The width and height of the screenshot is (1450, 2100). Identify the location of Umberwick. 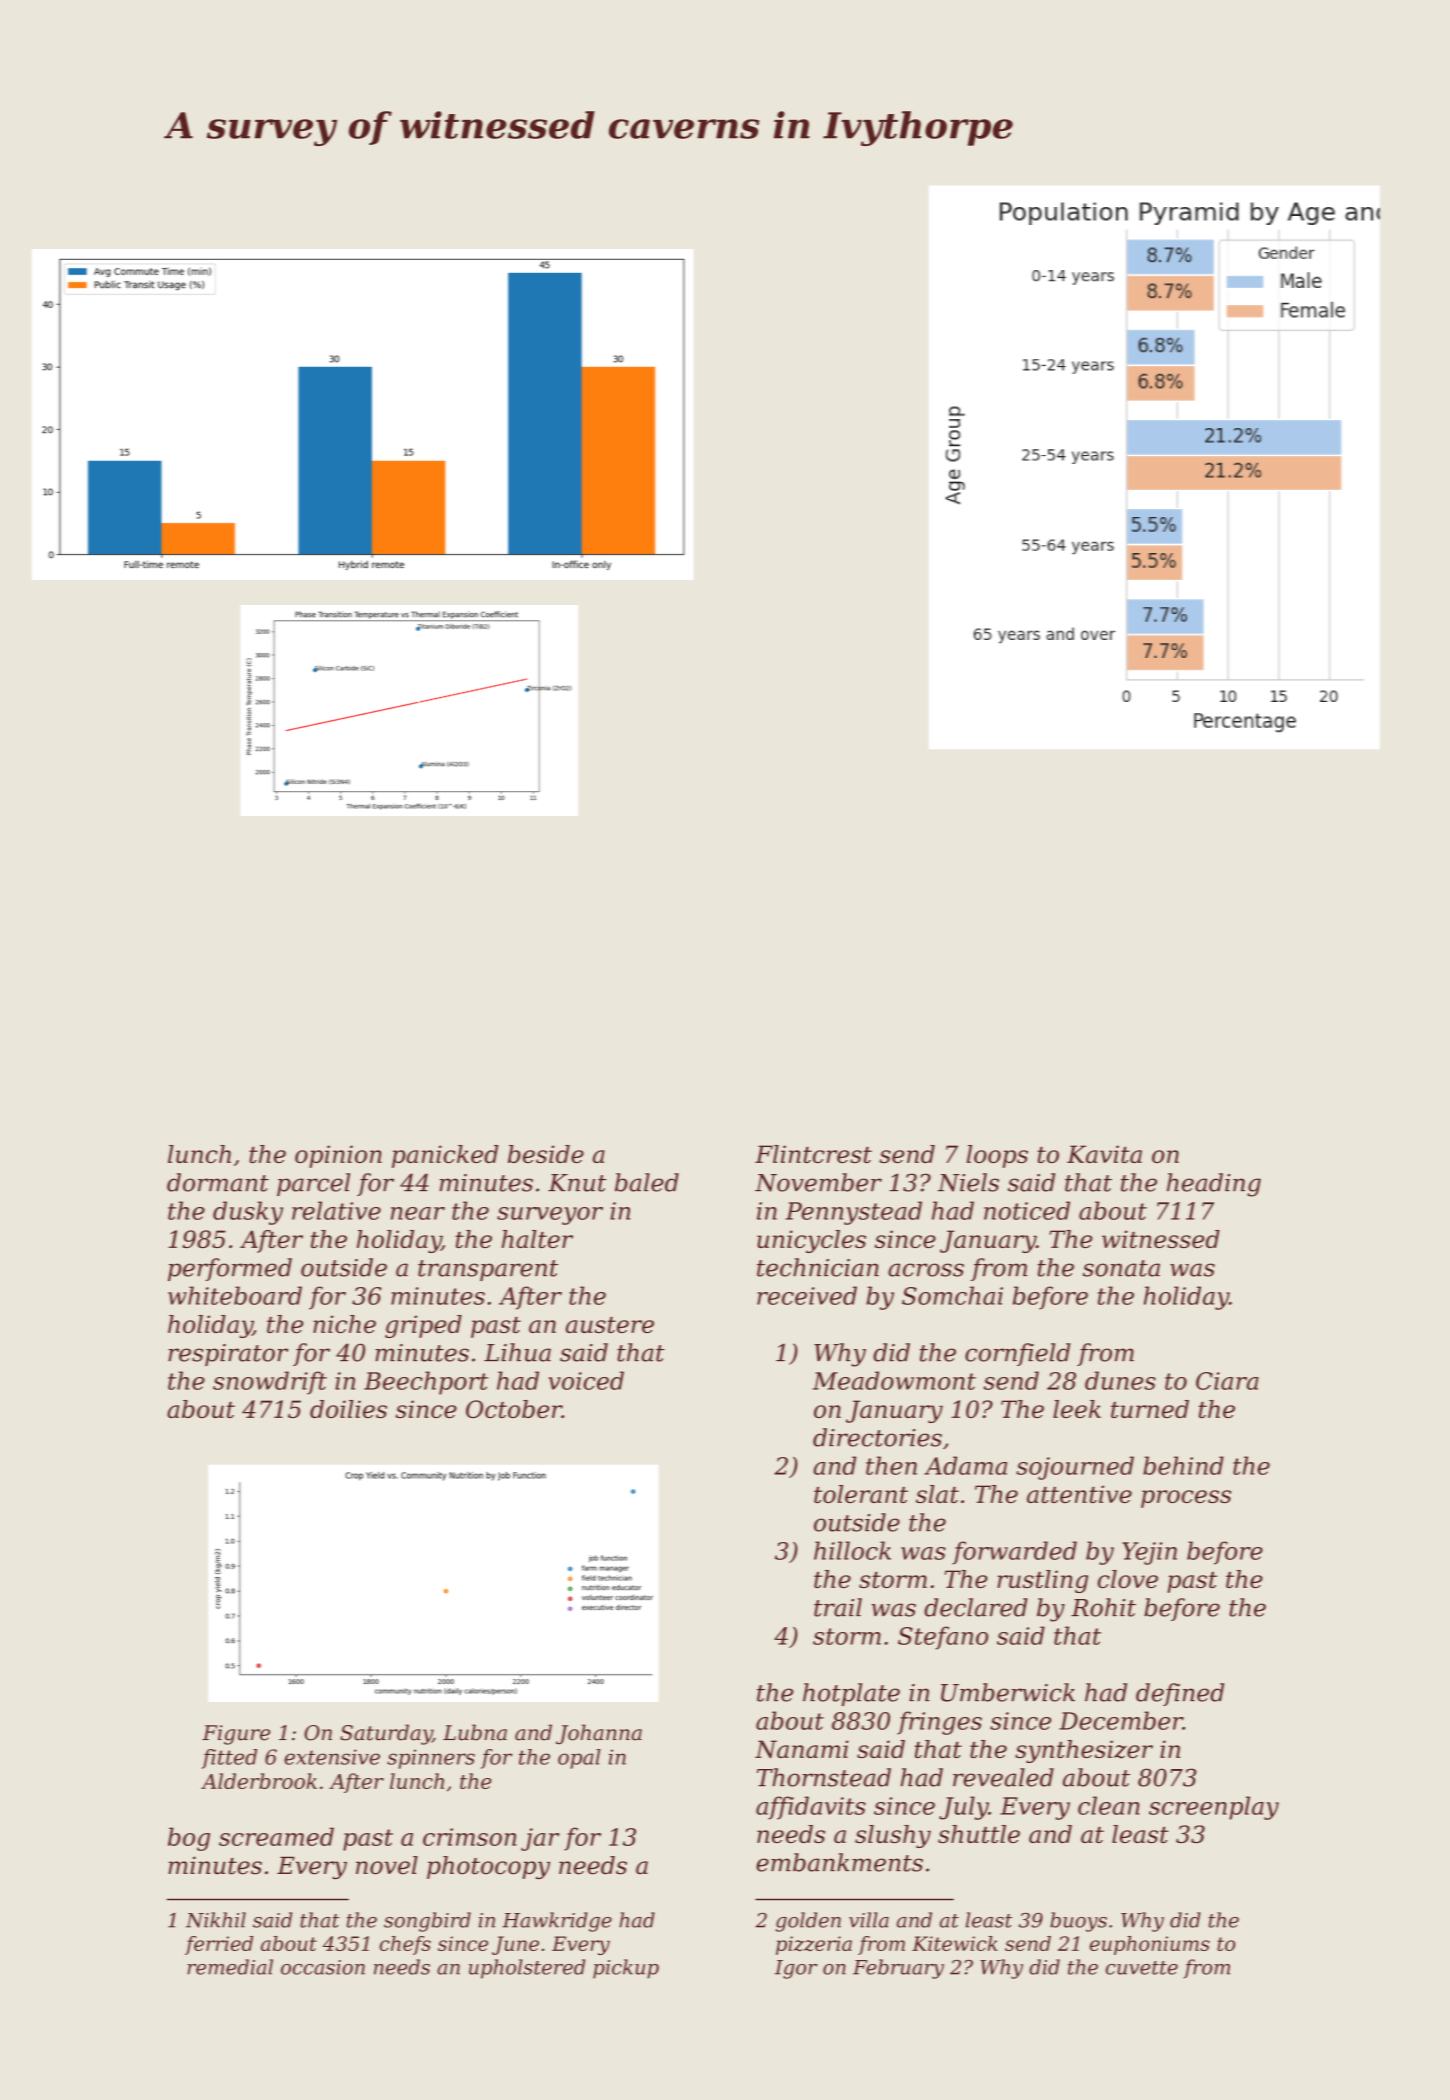
(1008, 1692).
